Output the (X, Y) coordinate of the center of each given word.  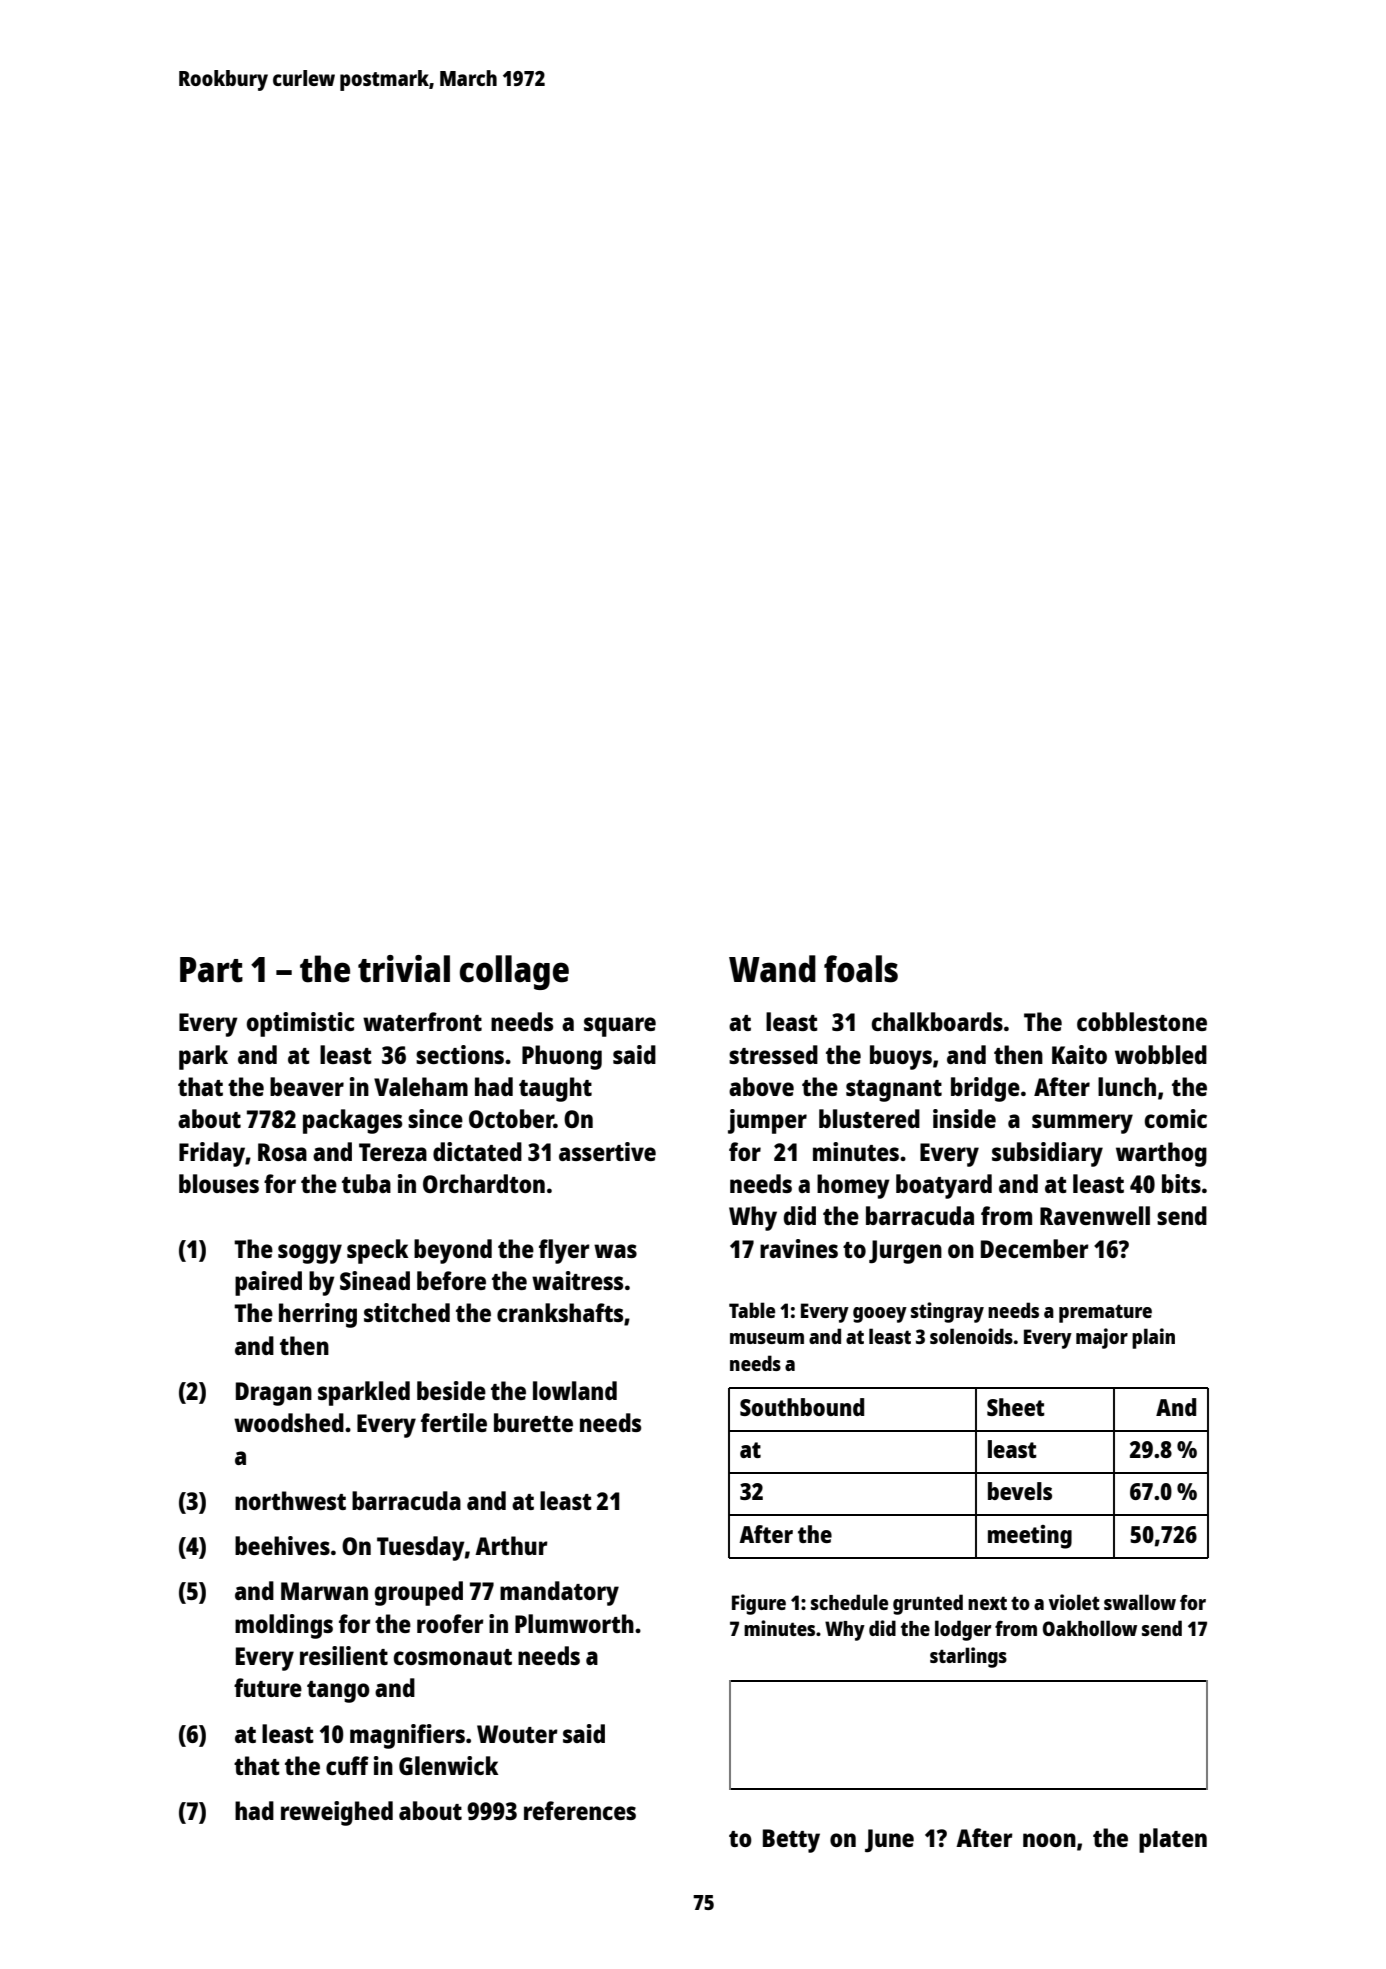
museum (767, 1338)
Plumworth (574, 1623)
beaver (307, 1086)
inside (964, 1118)
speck (378, 1251)
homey (853, 1186)
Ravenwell (1095, 1215)
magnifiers (407, 1736)
